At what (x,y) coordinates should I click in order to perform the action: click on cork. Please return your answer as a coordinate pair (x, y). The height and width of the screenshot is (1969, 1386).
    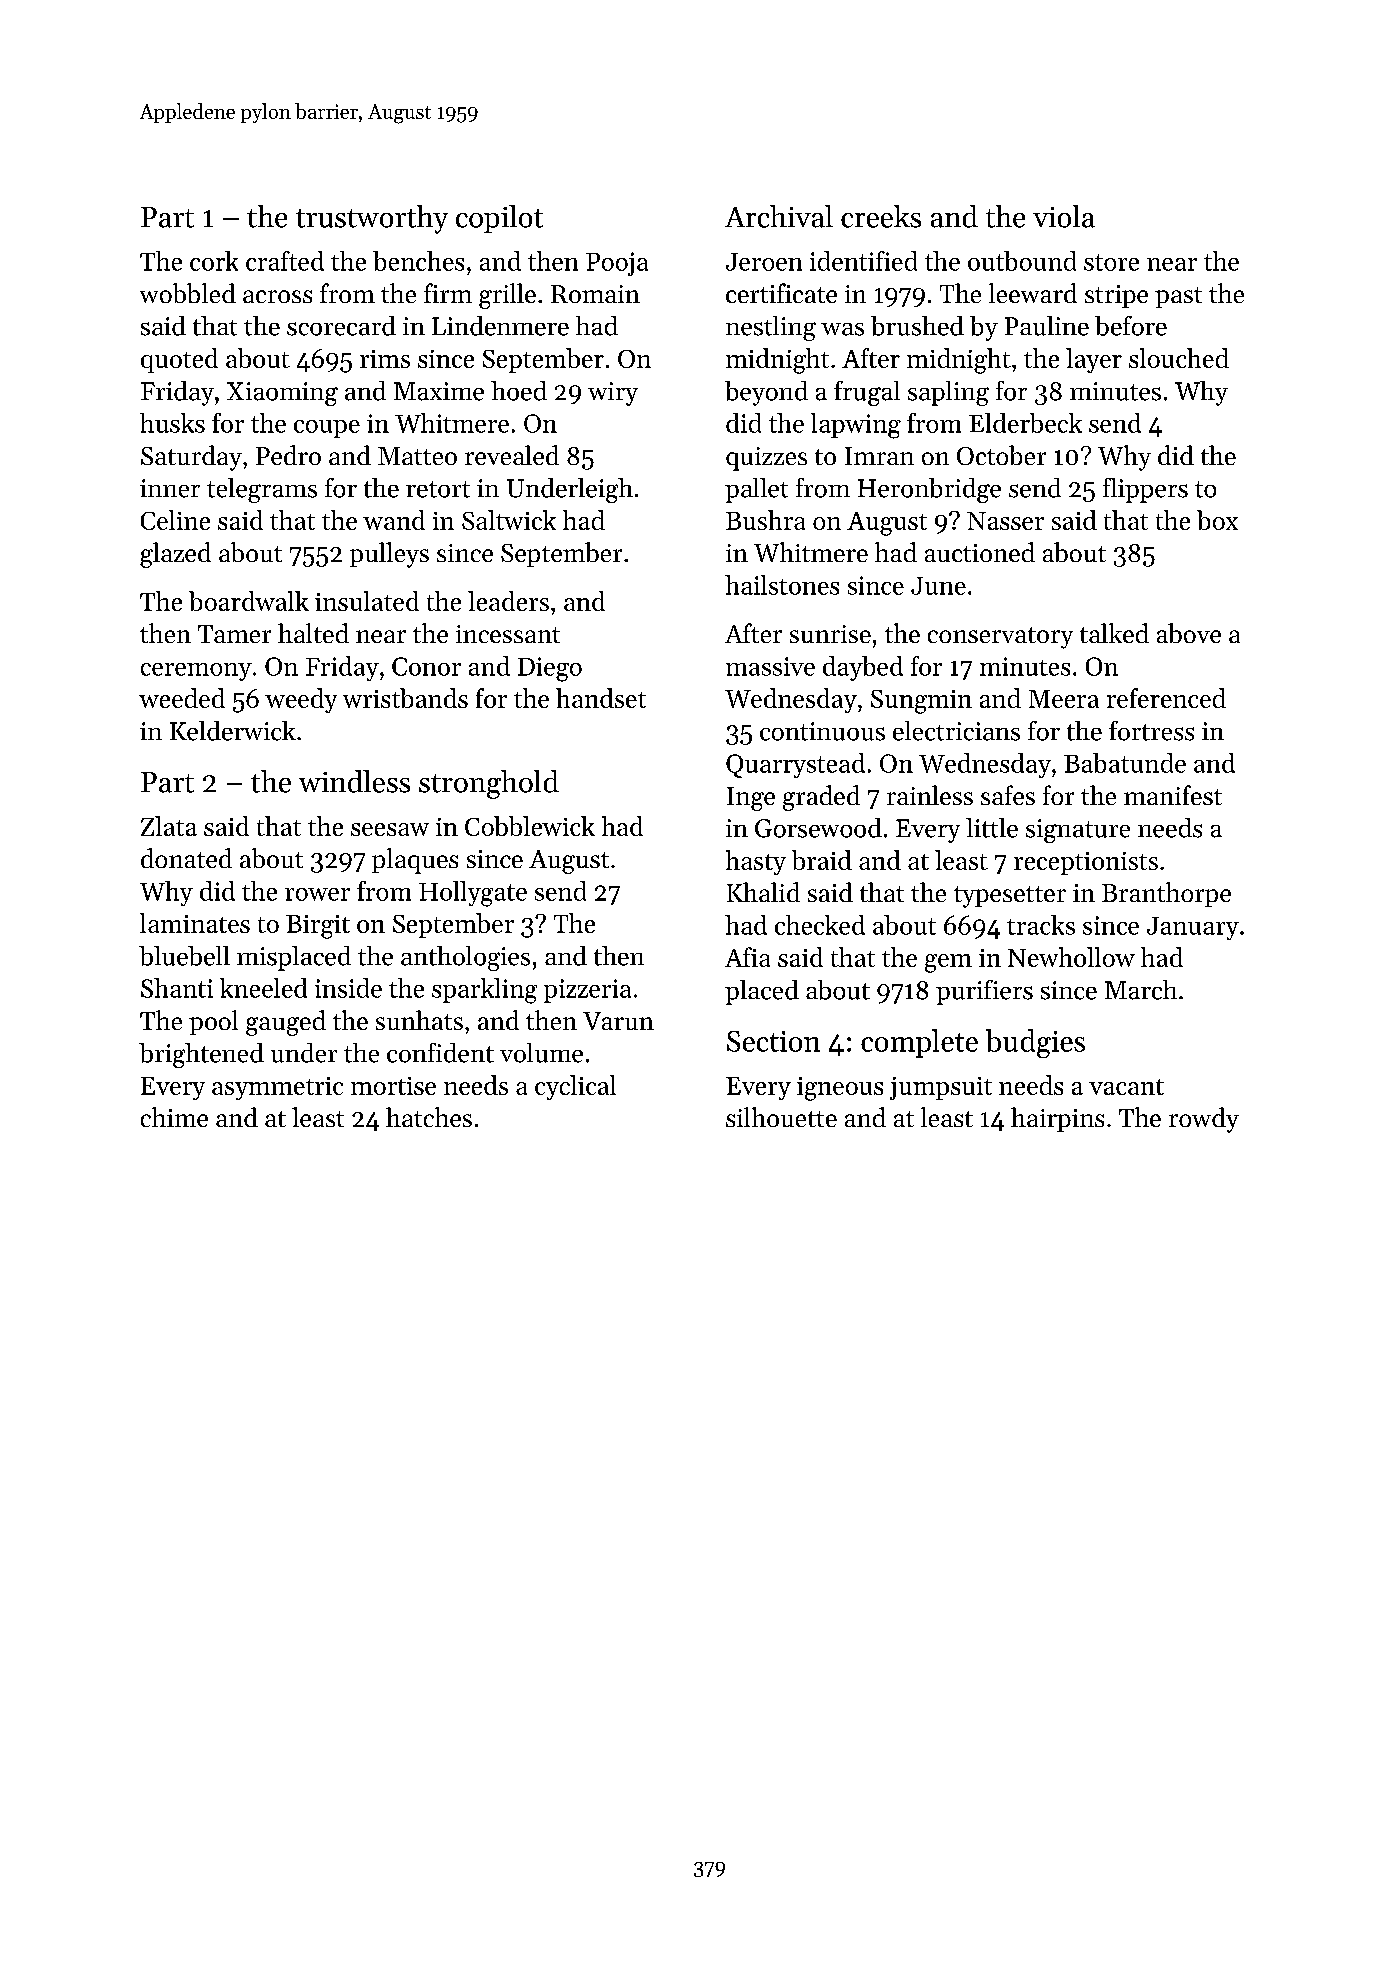
    Looking at the image, I should click on (214, 261).
